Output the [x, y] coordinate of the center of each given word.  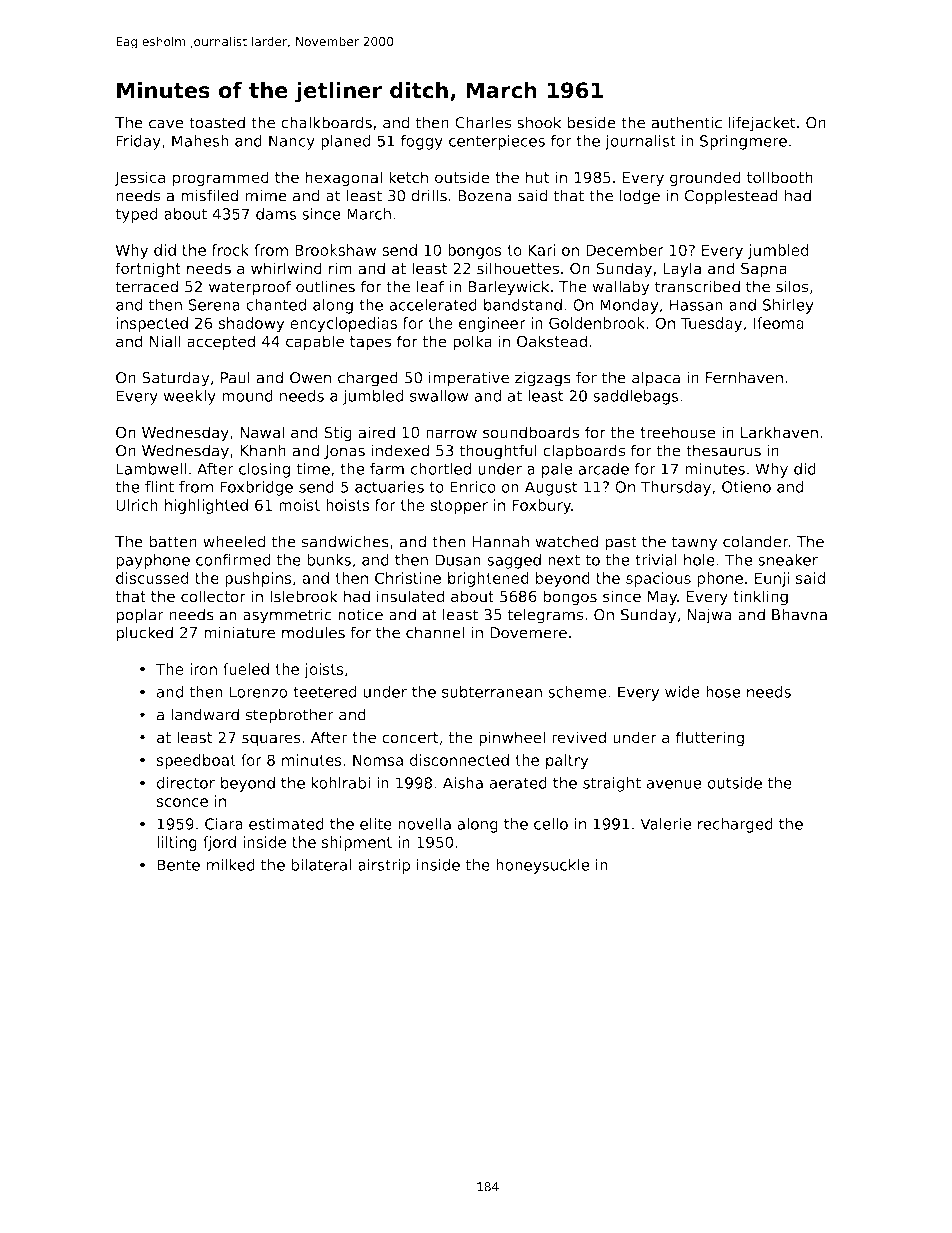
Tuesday [711, 324]
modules [313, 632]
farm [387, 469]
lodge [640, 197]
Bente [178, 865]
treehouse [678, 432]
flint [159, 487]
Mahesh [200, 141]
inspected [152, 324]
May [662, 598]
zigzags [543, 379]
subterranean [492, 692]
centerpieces [497, 142]
